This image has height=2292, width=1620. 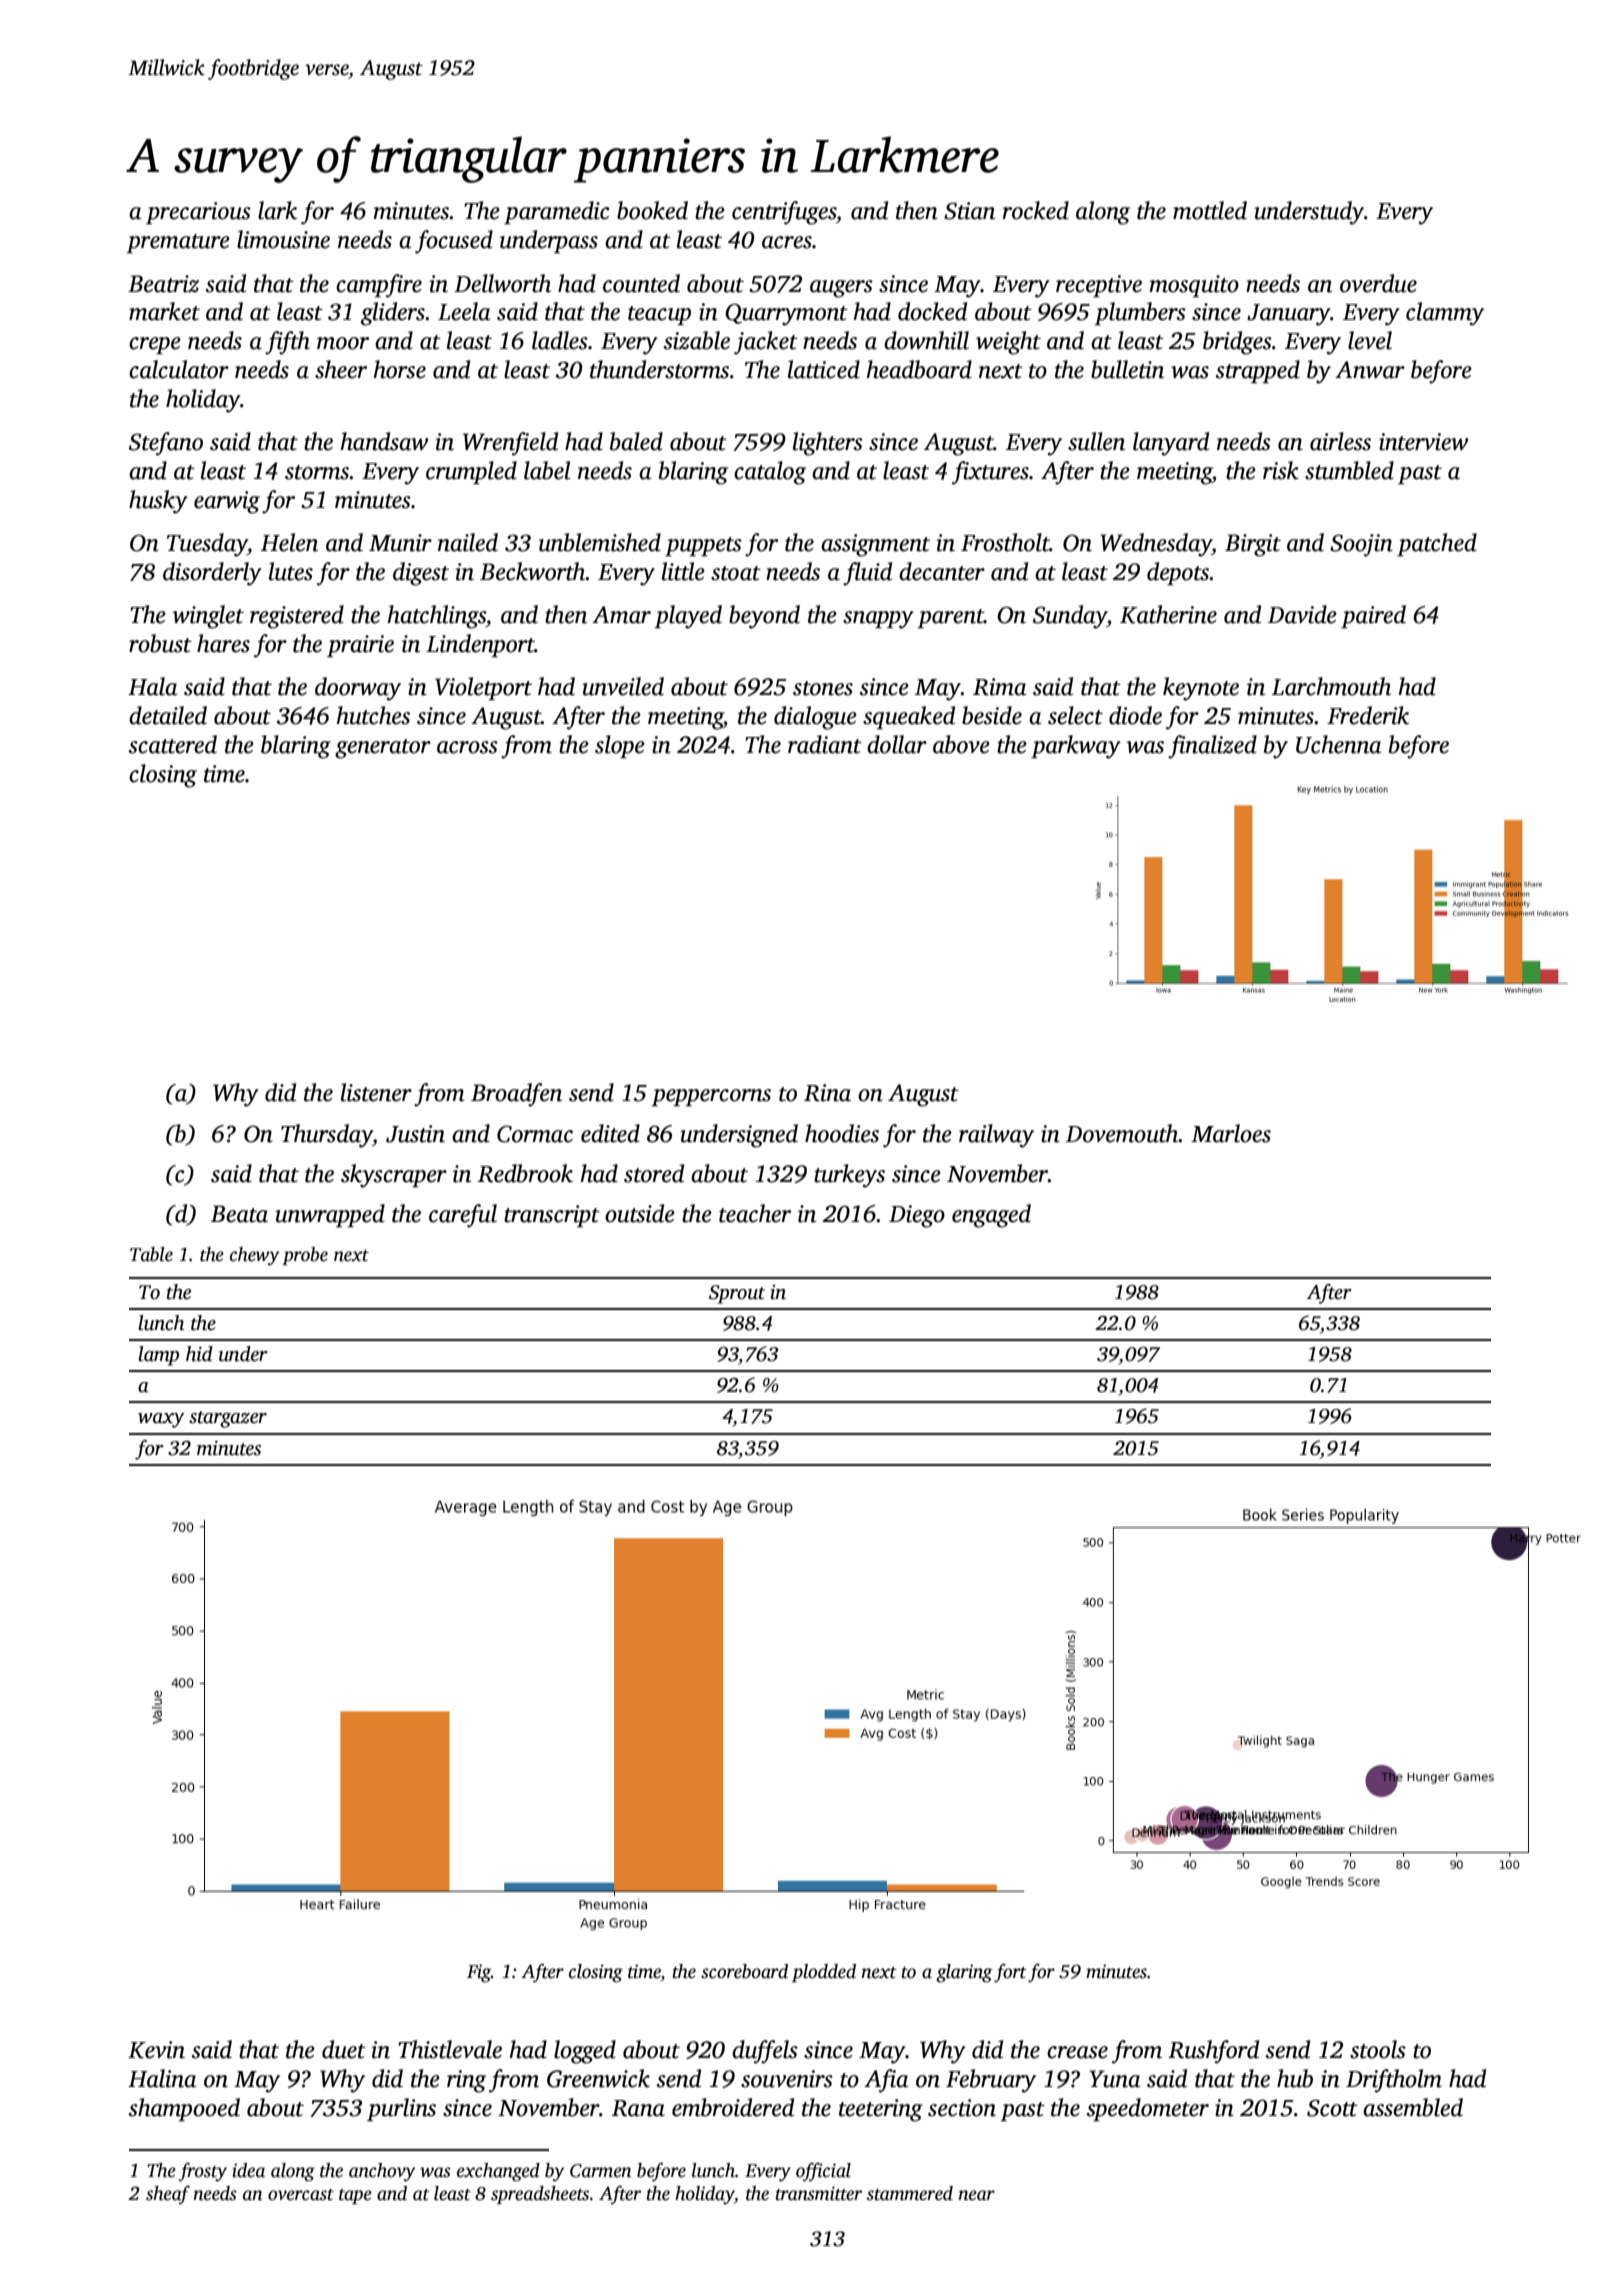 What do you see at coordinates (1340, 441) in the image?
I see `airless` at bounding box center [1340, 441].
